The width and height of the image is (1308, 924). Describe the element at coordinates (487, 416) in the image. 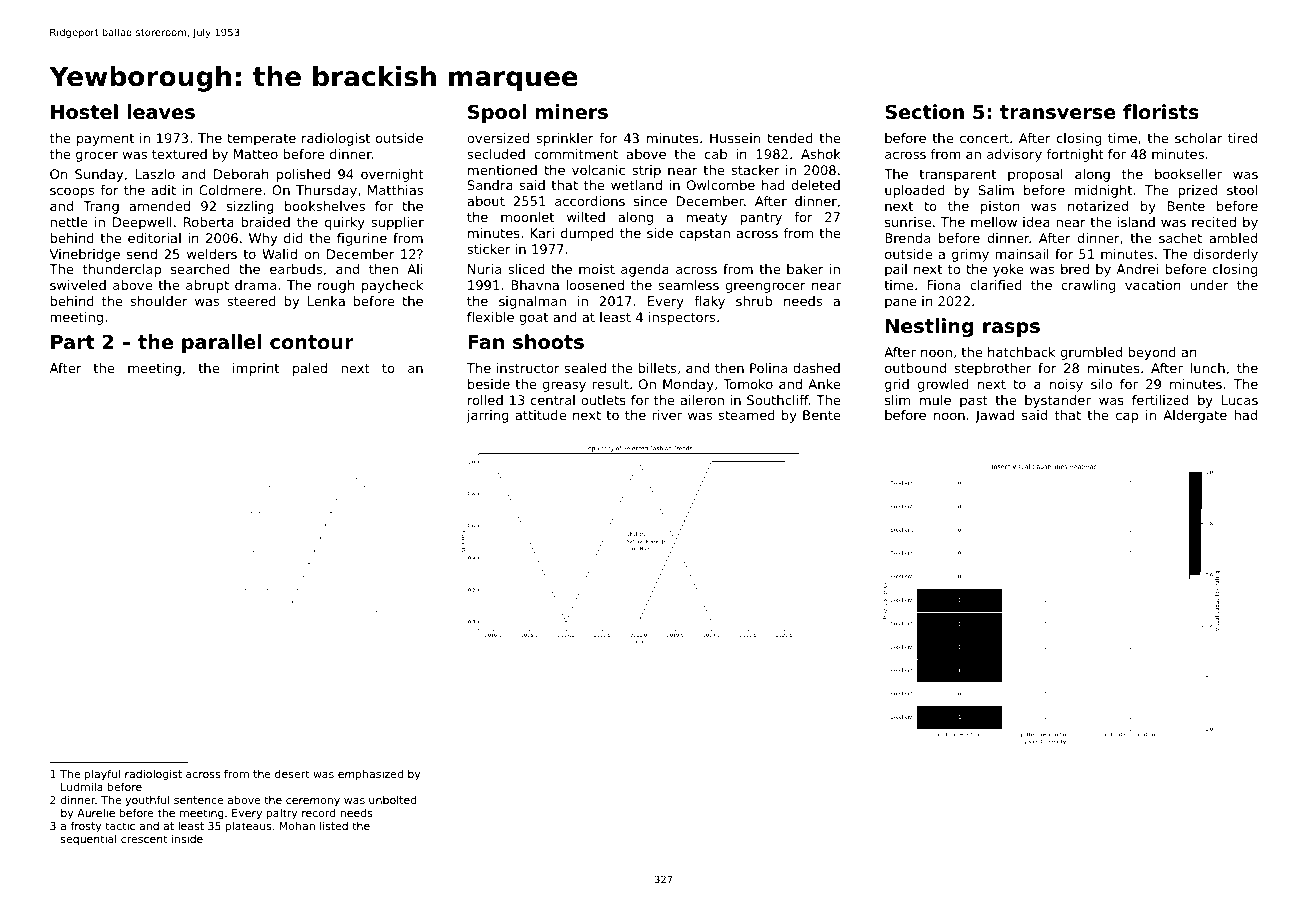

I see `jarring` at that location.
